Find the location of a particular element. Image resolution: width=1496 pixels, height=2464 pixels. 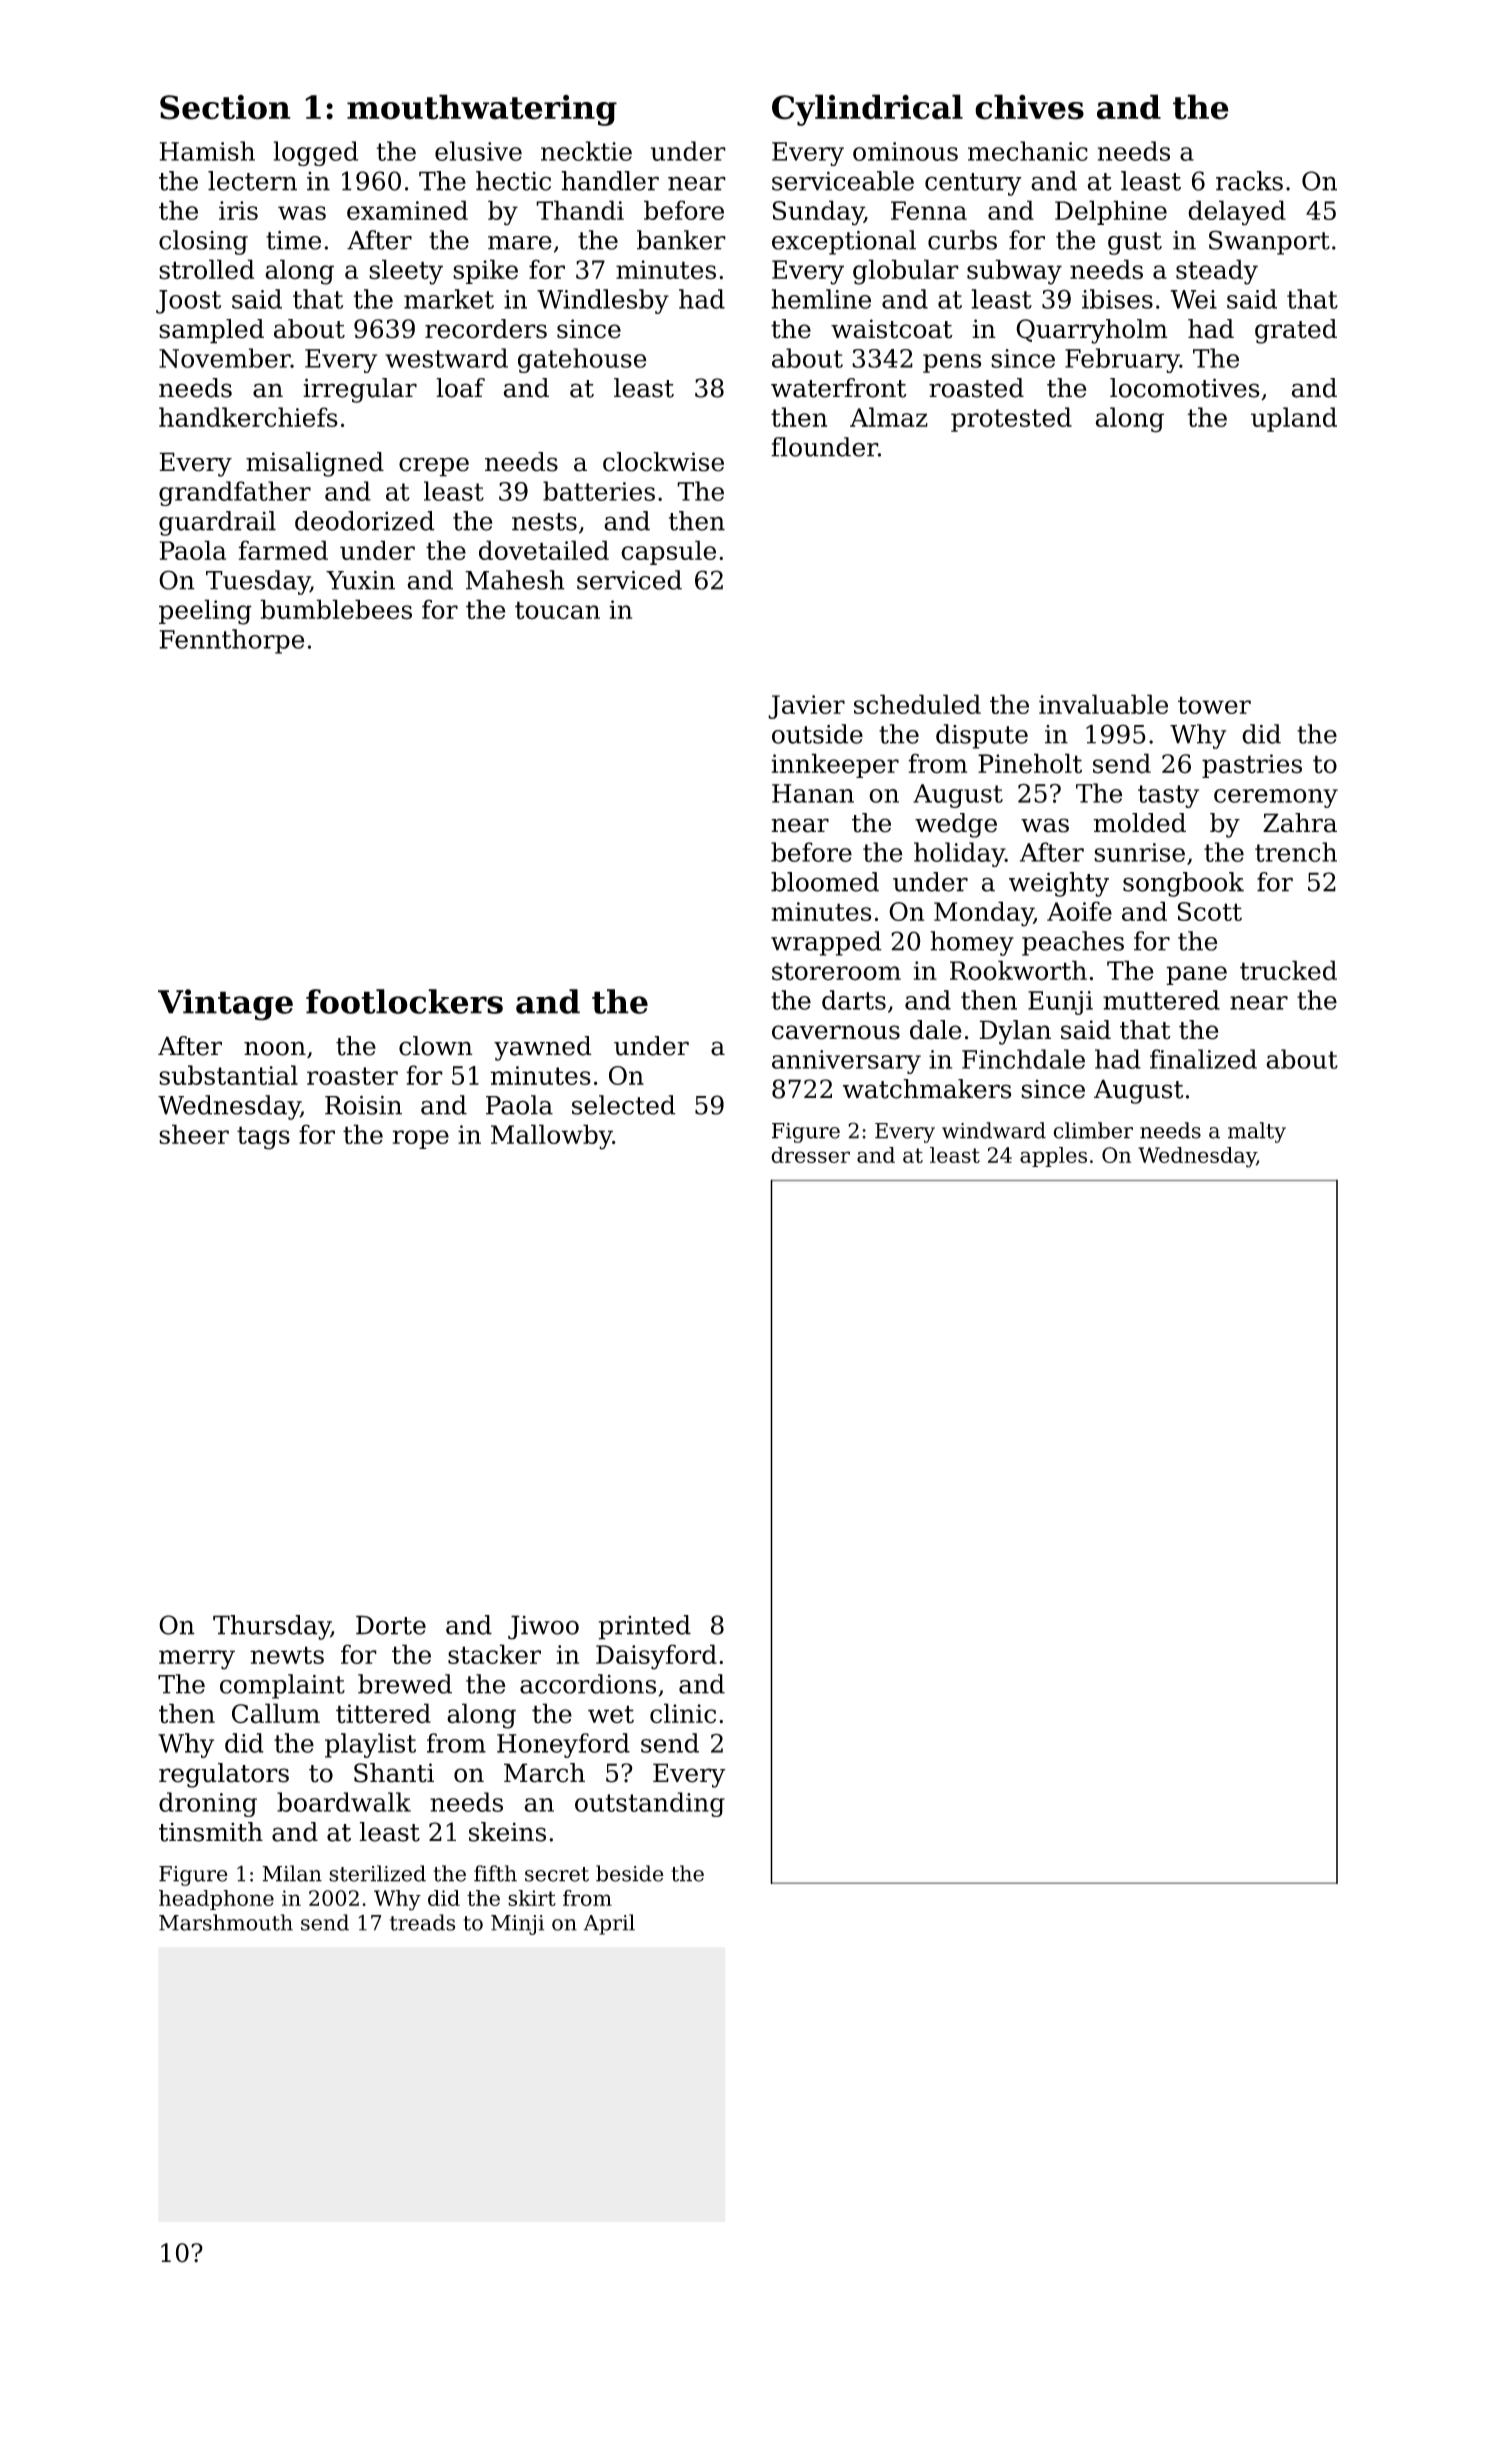

wrapped is located at coordinates (826, 943).
